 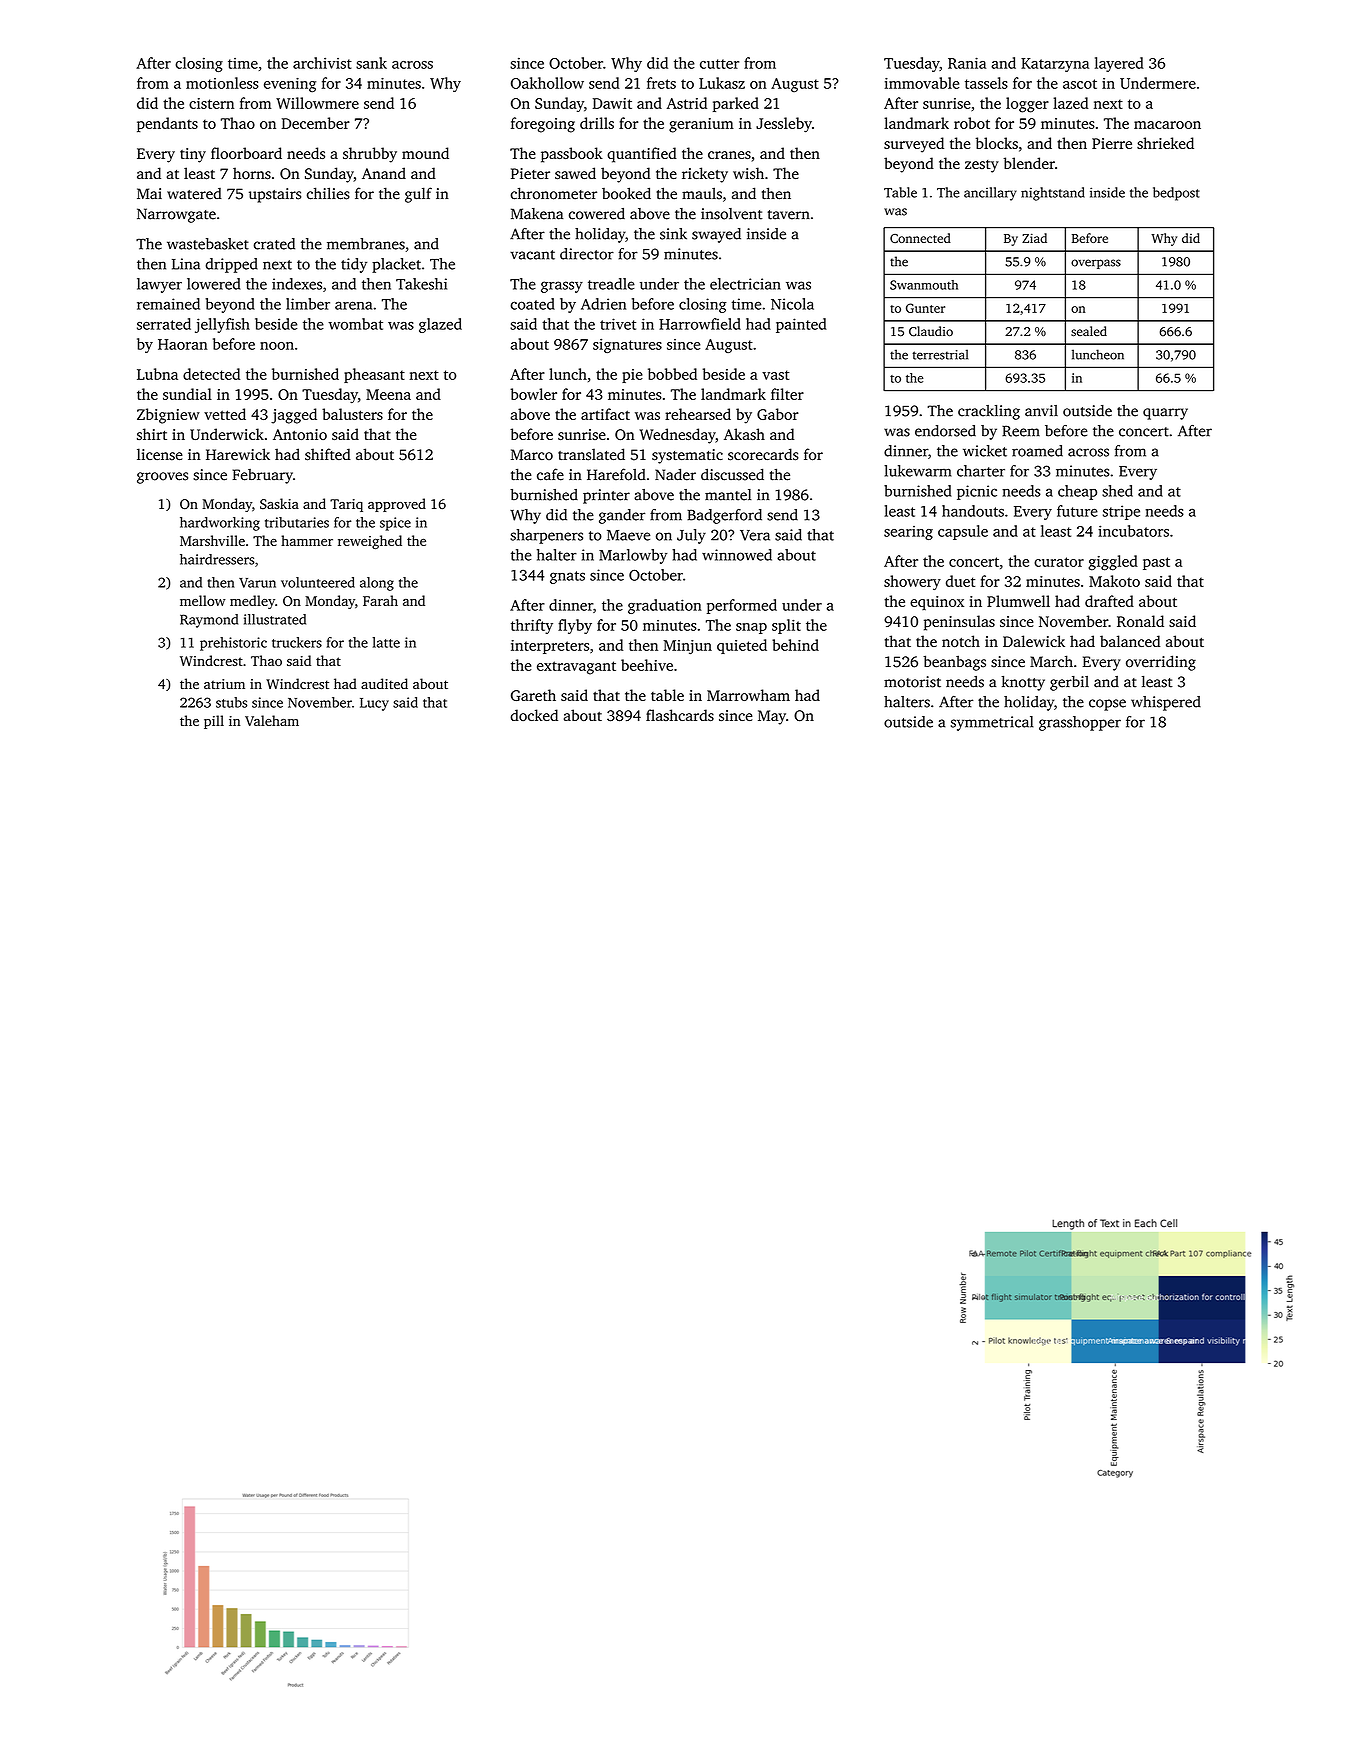 I want to click on serrated, so click(x=164, y=324).
